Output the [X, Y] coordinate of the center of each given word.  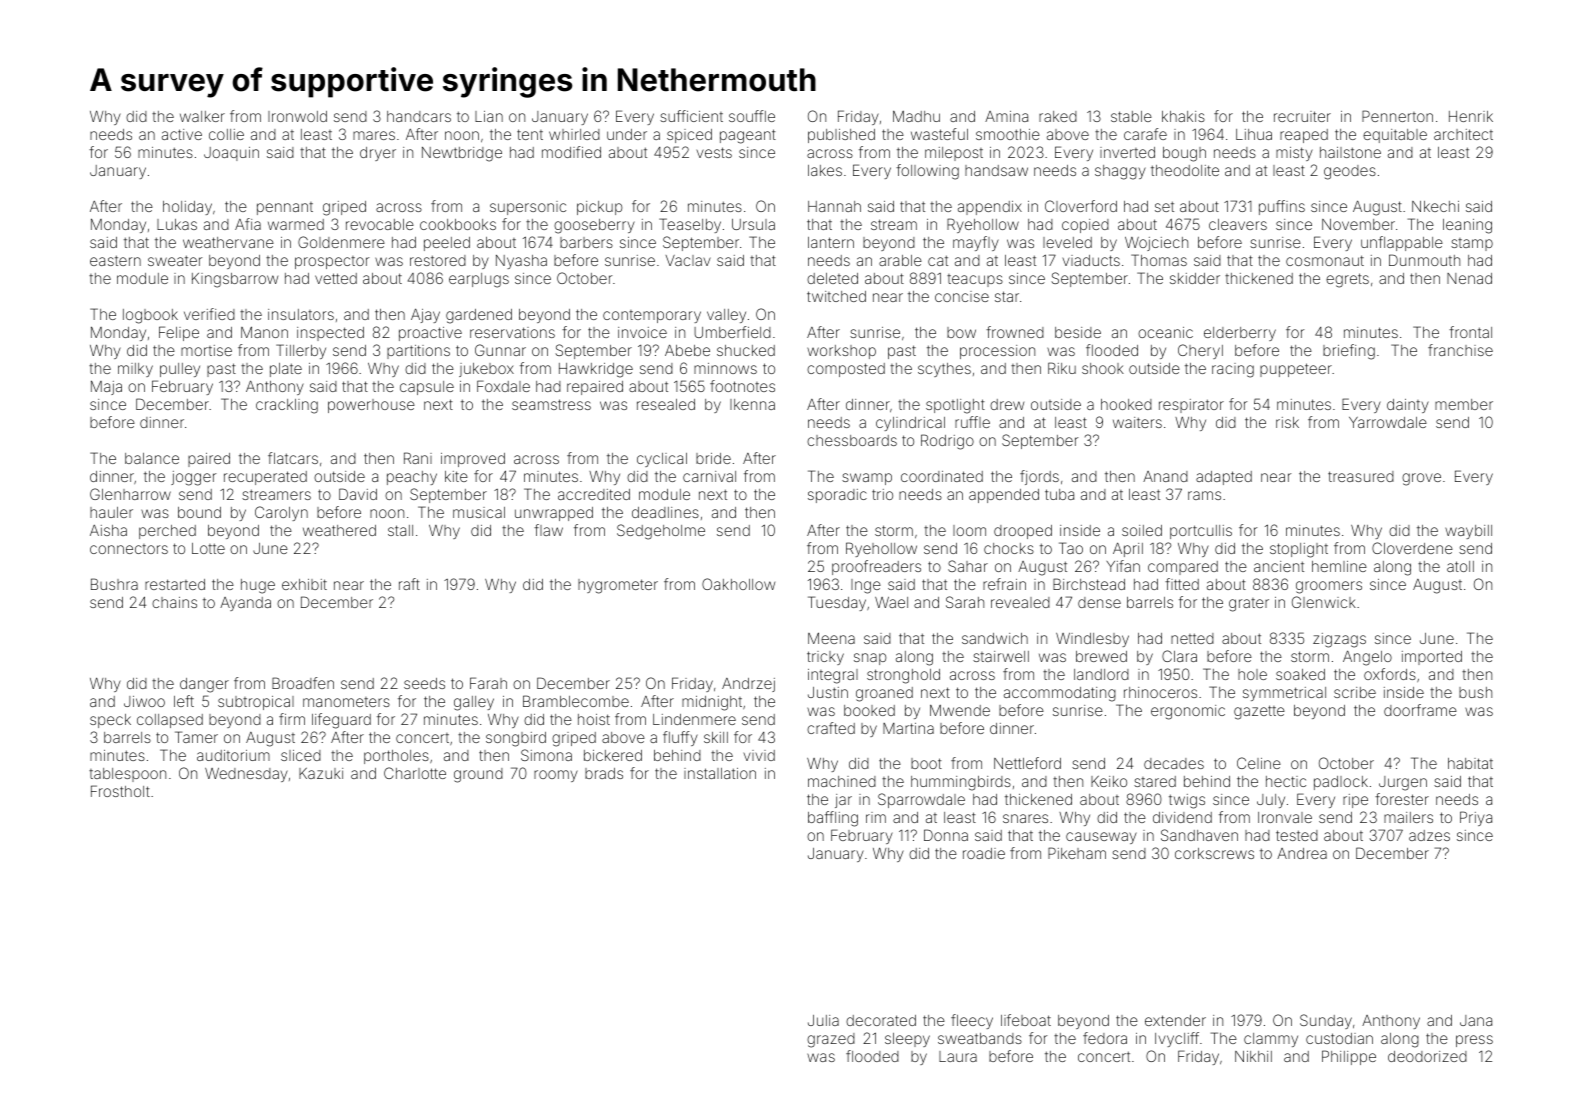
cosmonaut [1325, 260]
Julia [823, 1020]
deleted [832, 278]
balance [152, 458]
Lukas [177, 224]
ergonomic [1188, 712]
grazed [831, 1040]
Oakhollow [738, 584]
